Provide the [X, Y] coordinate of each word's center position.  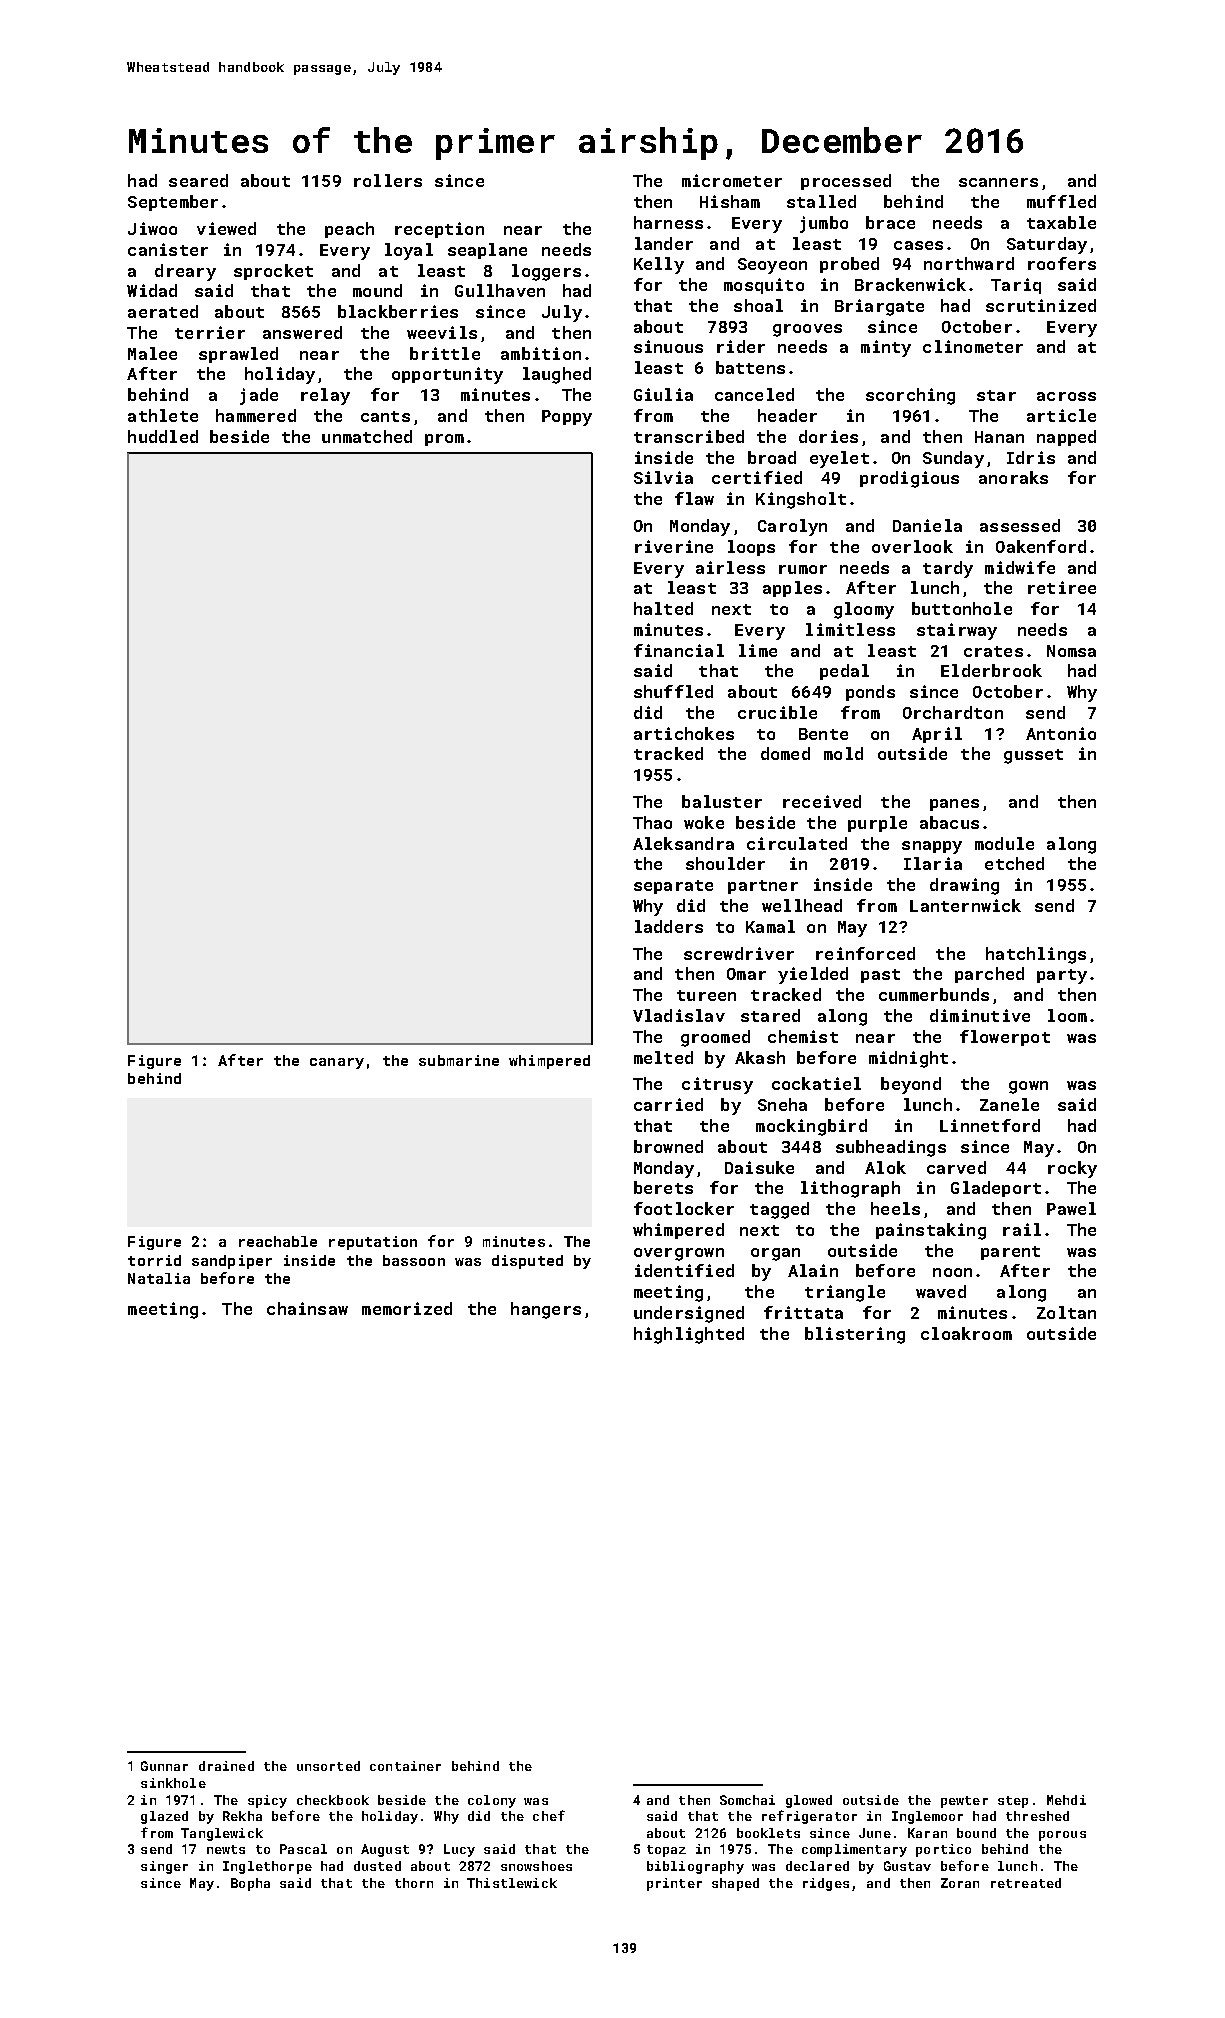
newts [226, 1849]
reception [439, 230]
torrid [154, 1260]
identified [684, 1270]
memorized [407, 1308]
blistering [855, 1335]
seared [198, 180]
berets [663, 1187]
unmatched [367, 436]
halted [663, 608]
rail [1022, 1229]
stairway [957, 631]
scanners [998, 182]
